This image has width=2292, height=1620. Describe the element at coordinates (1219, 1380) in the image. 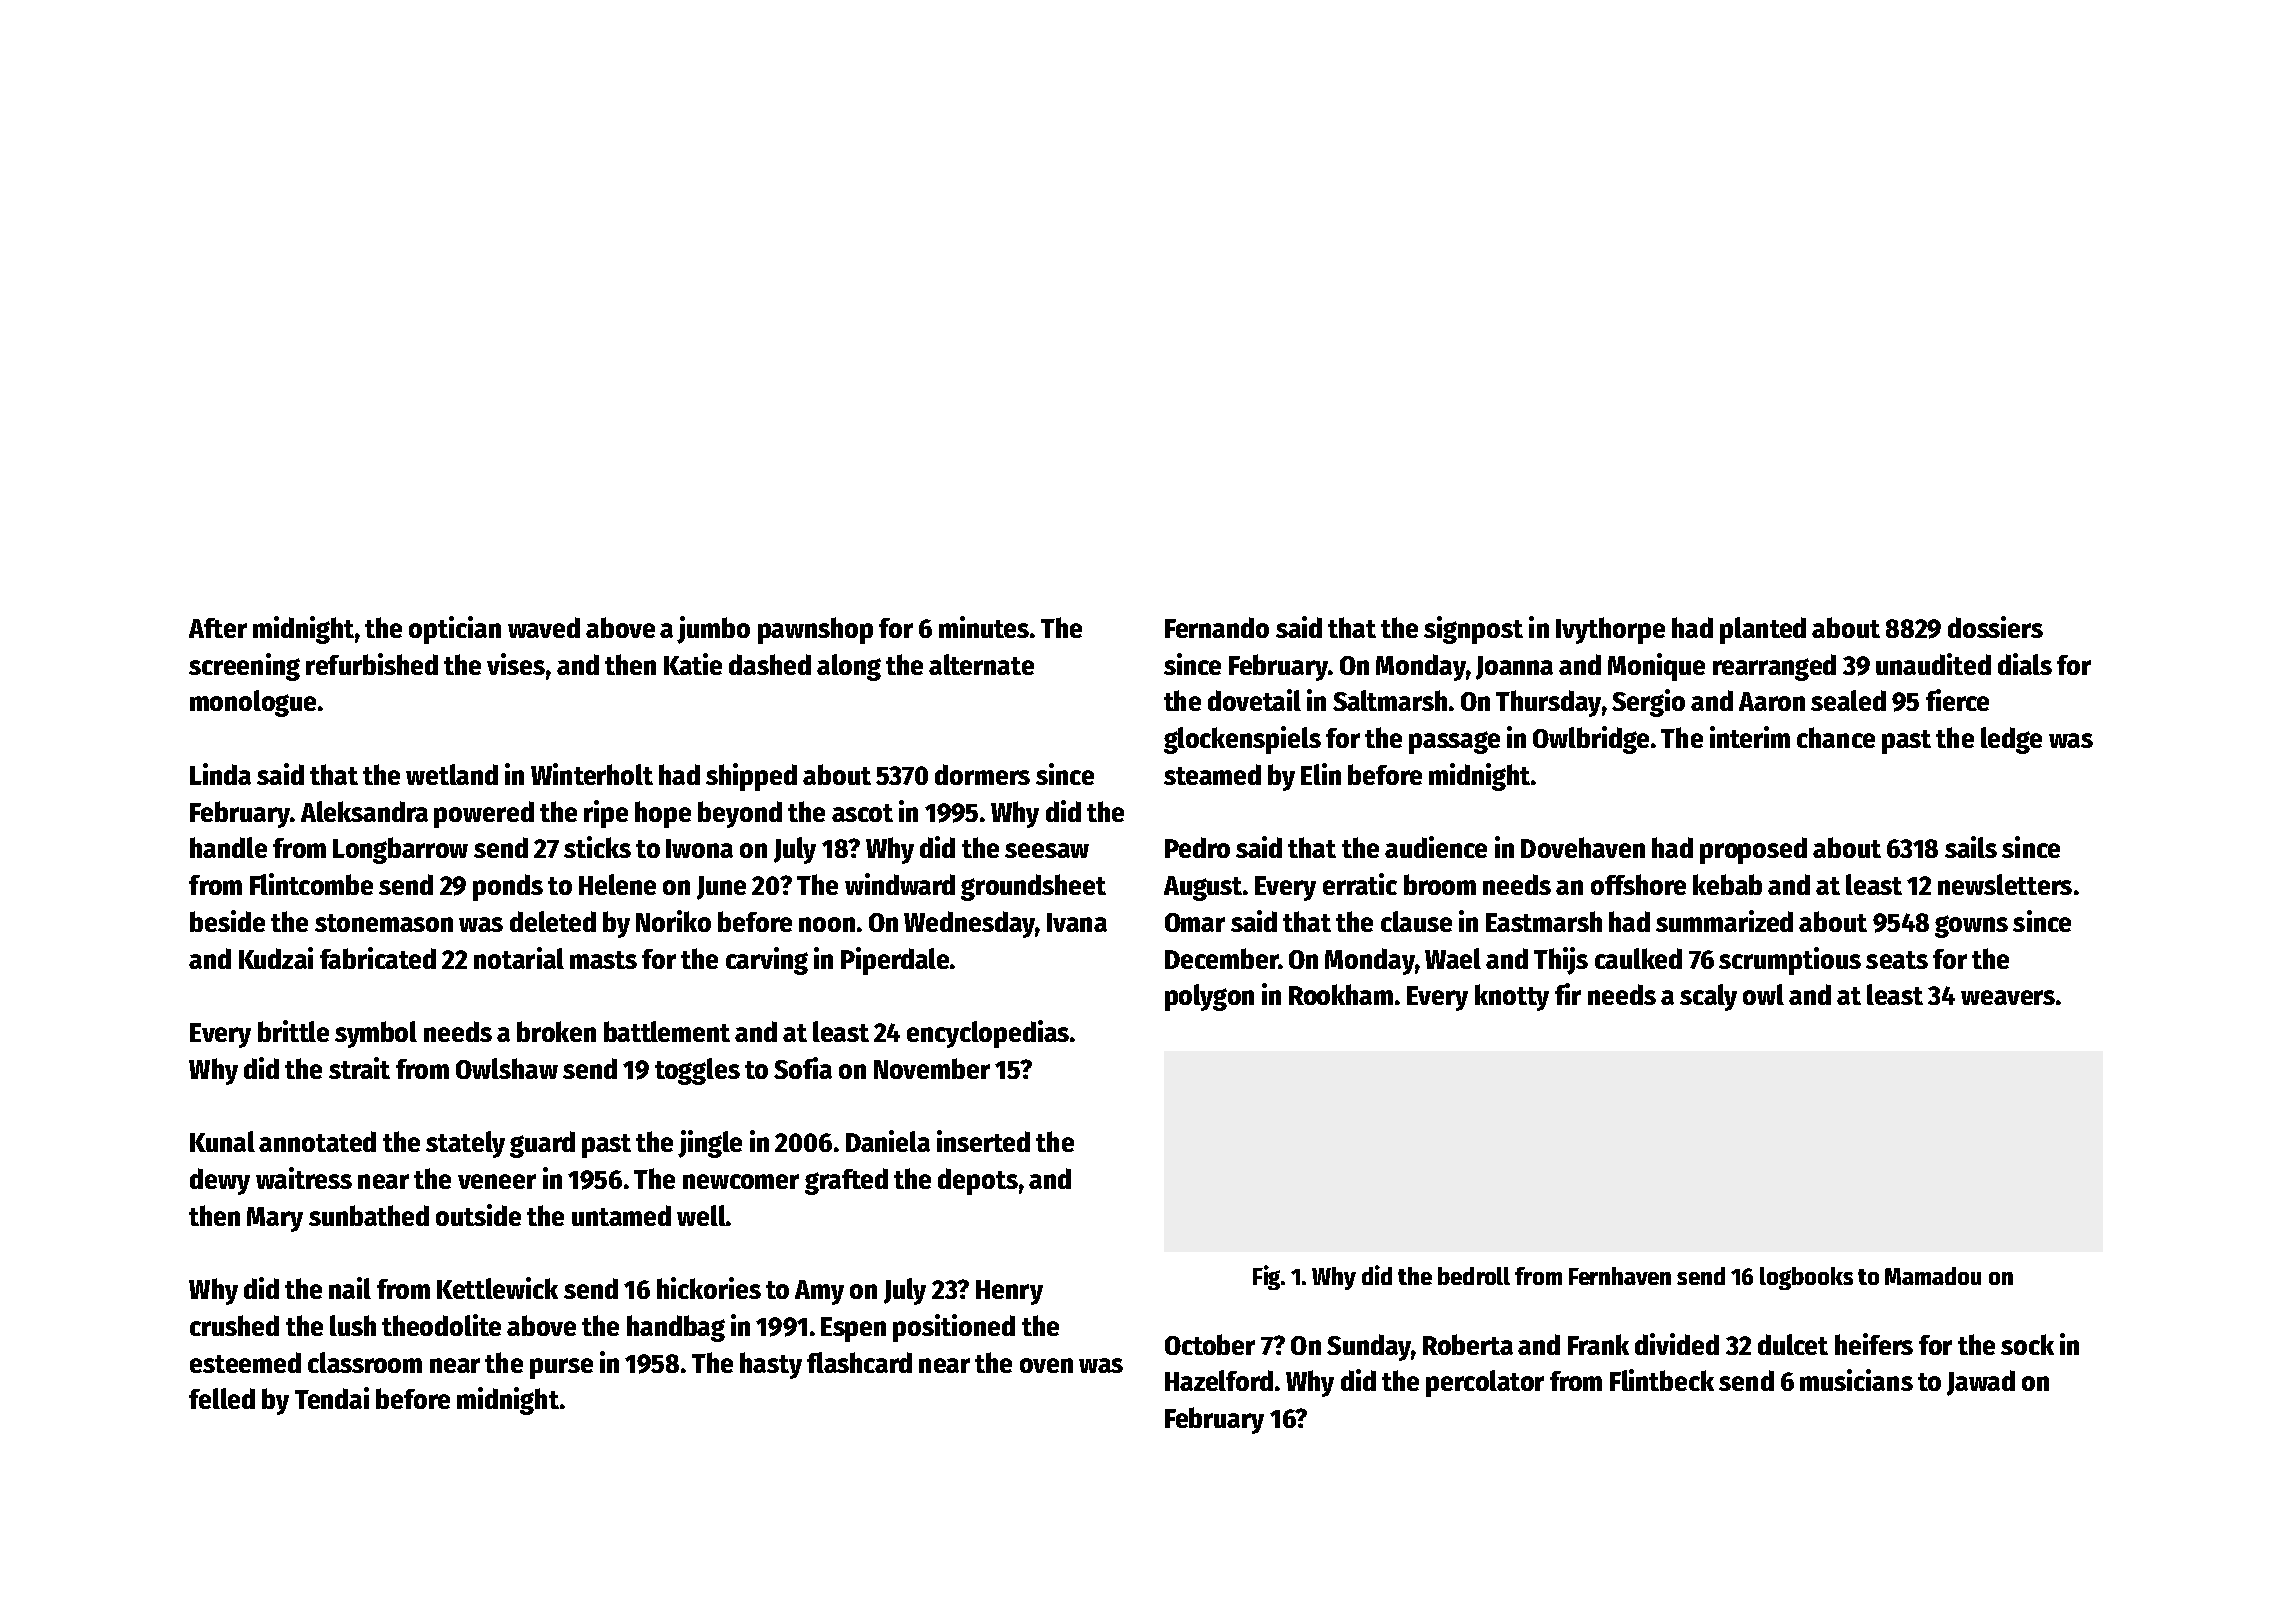

I see `Hazelford` at that location.
